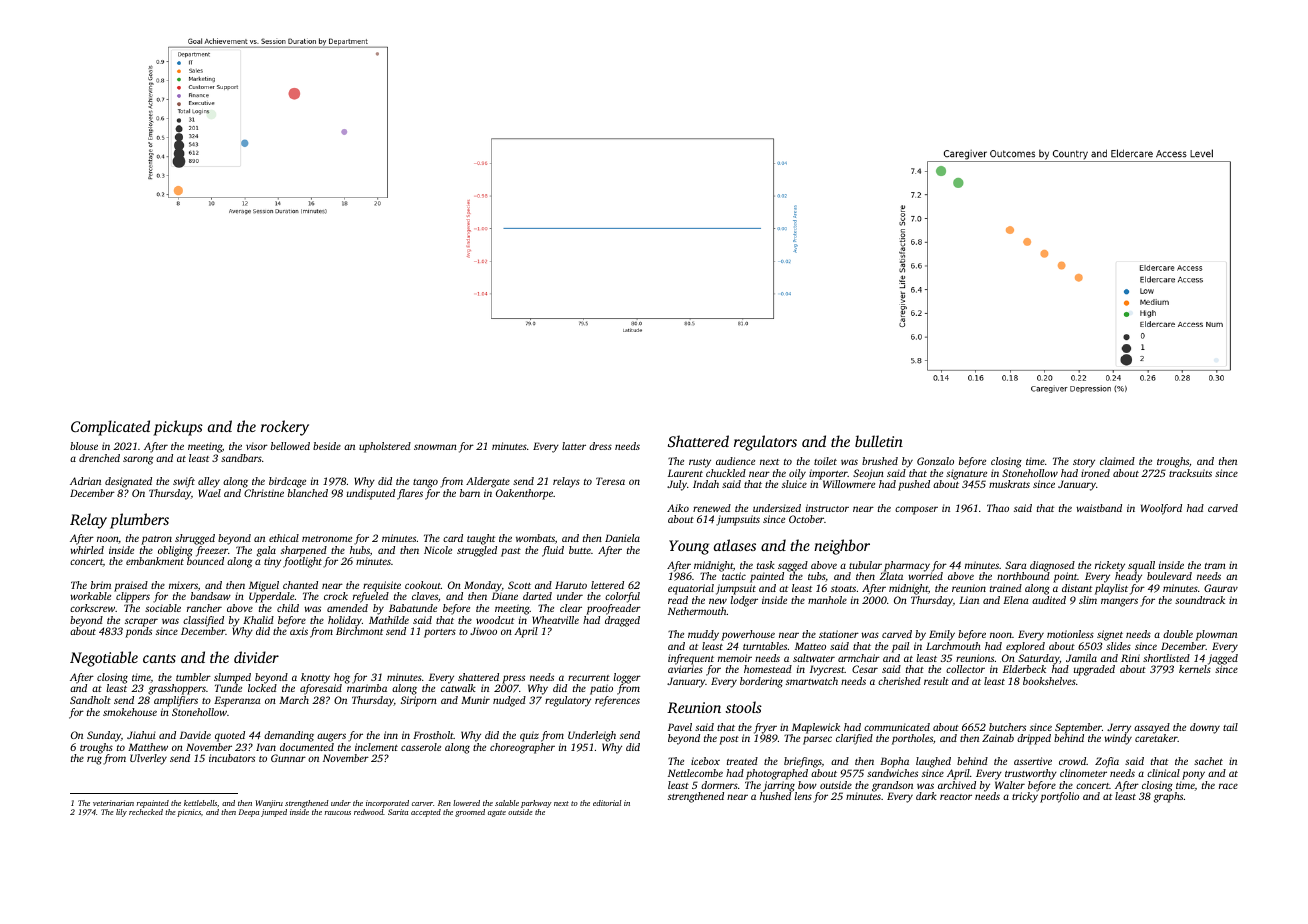 This page has width=1308, height=924. What do you see at coordinates (285, 428) in the page?
I see `rockery` at bounding box center [285, 428].
